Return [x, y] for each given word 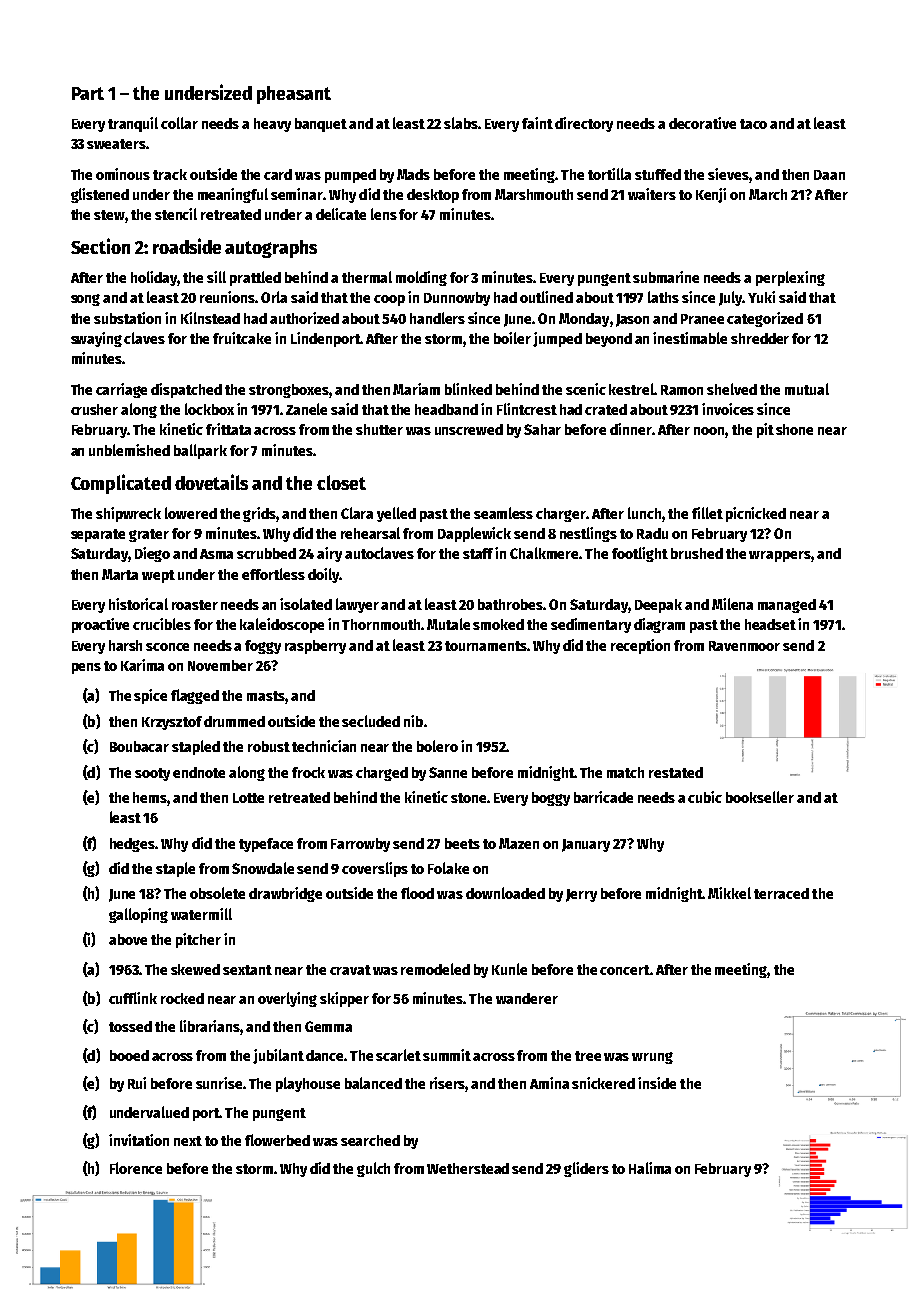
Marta [120, 574]
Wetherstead [468, 1168]
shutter [379, 429]
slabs [461, 123]
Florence [136, 1168]
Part [88, 93]
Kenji [711, 195]
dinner [631, 429]
